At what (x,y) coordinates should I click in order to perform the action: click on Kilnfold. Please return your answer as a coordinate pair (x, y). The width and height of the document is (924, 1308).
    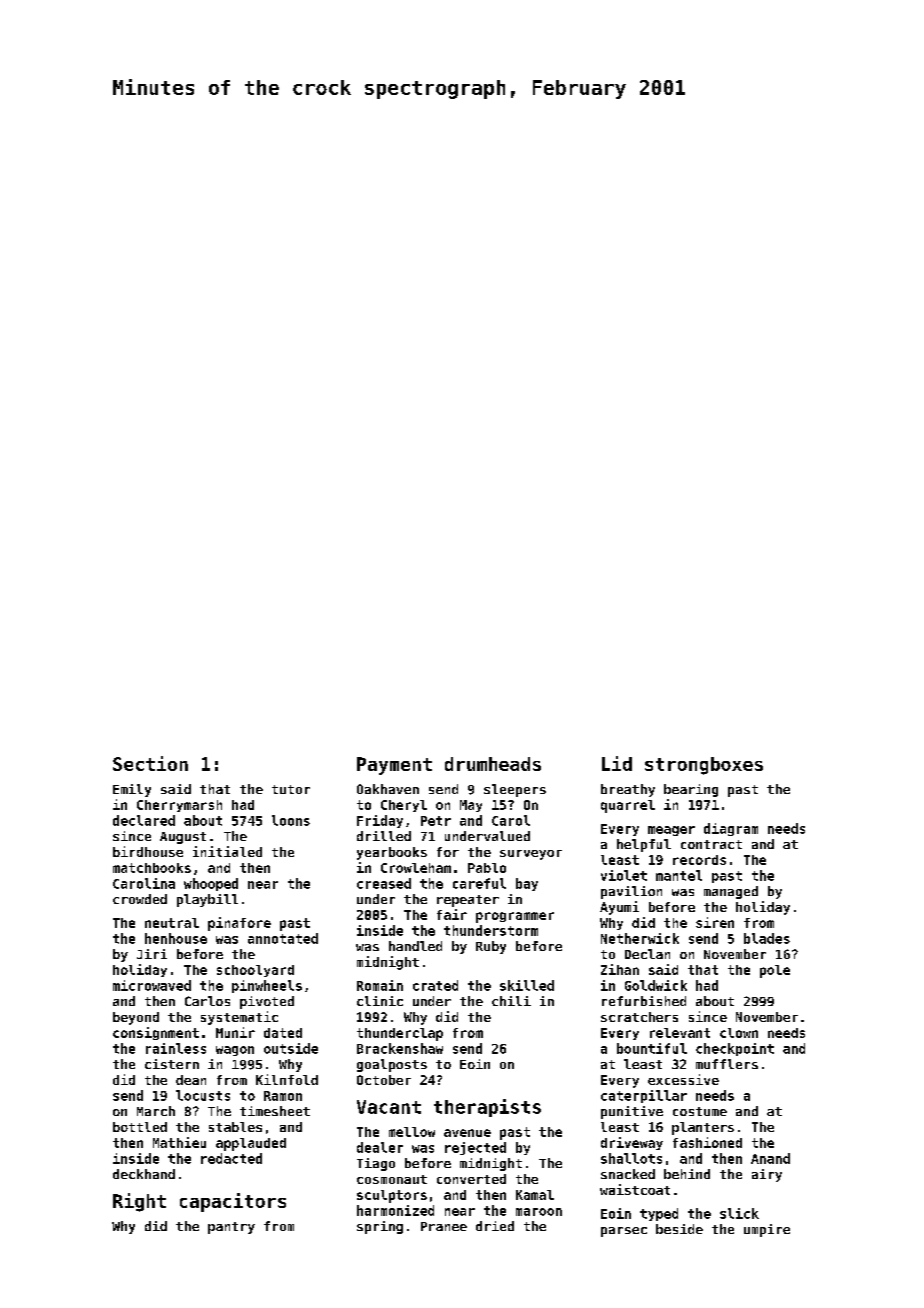
    Looking at the image, I should click on (287, 1079).
